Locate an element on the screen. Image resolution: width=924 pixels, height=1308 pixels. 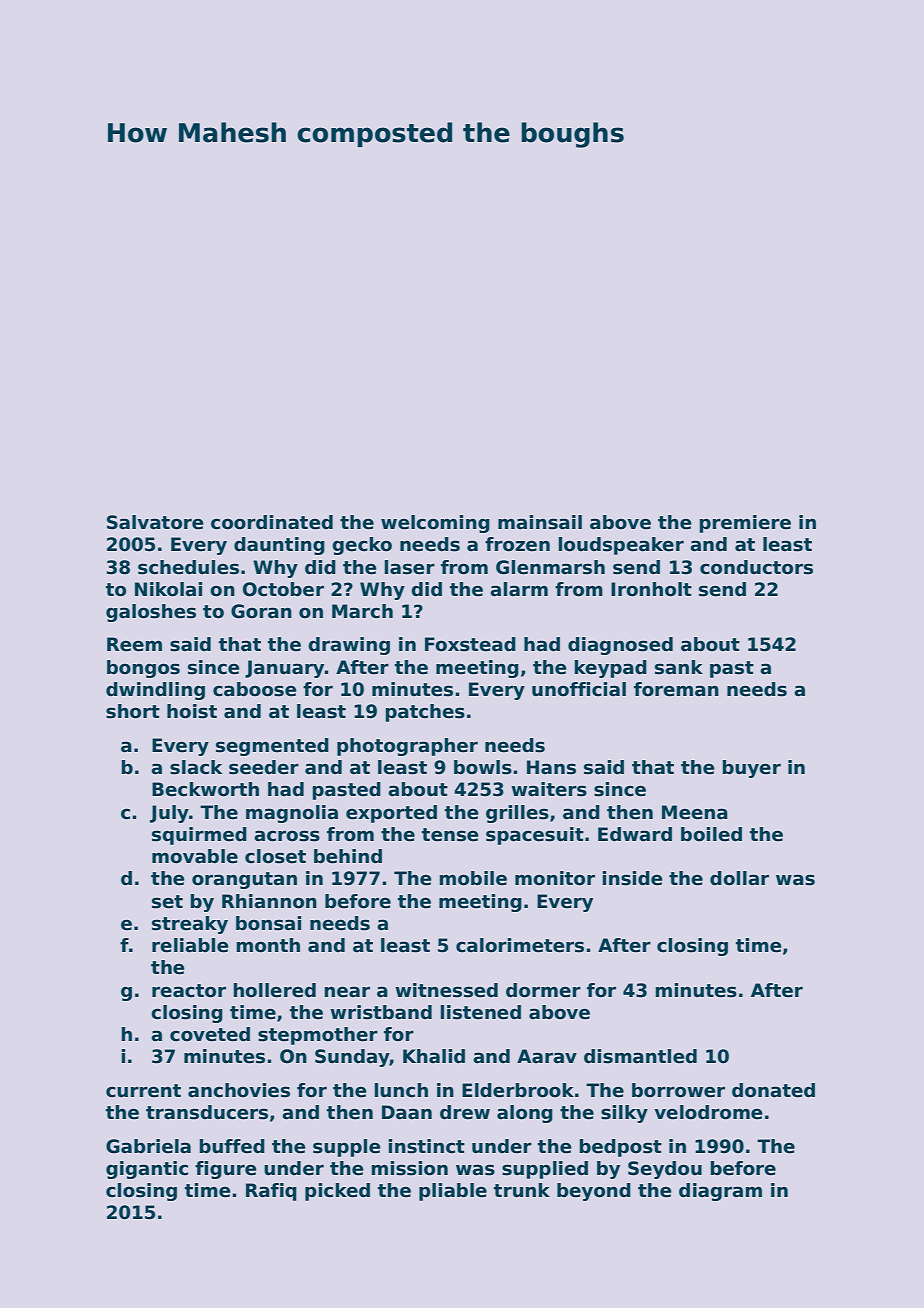
mainsail is located at coordinates (540, 522).
